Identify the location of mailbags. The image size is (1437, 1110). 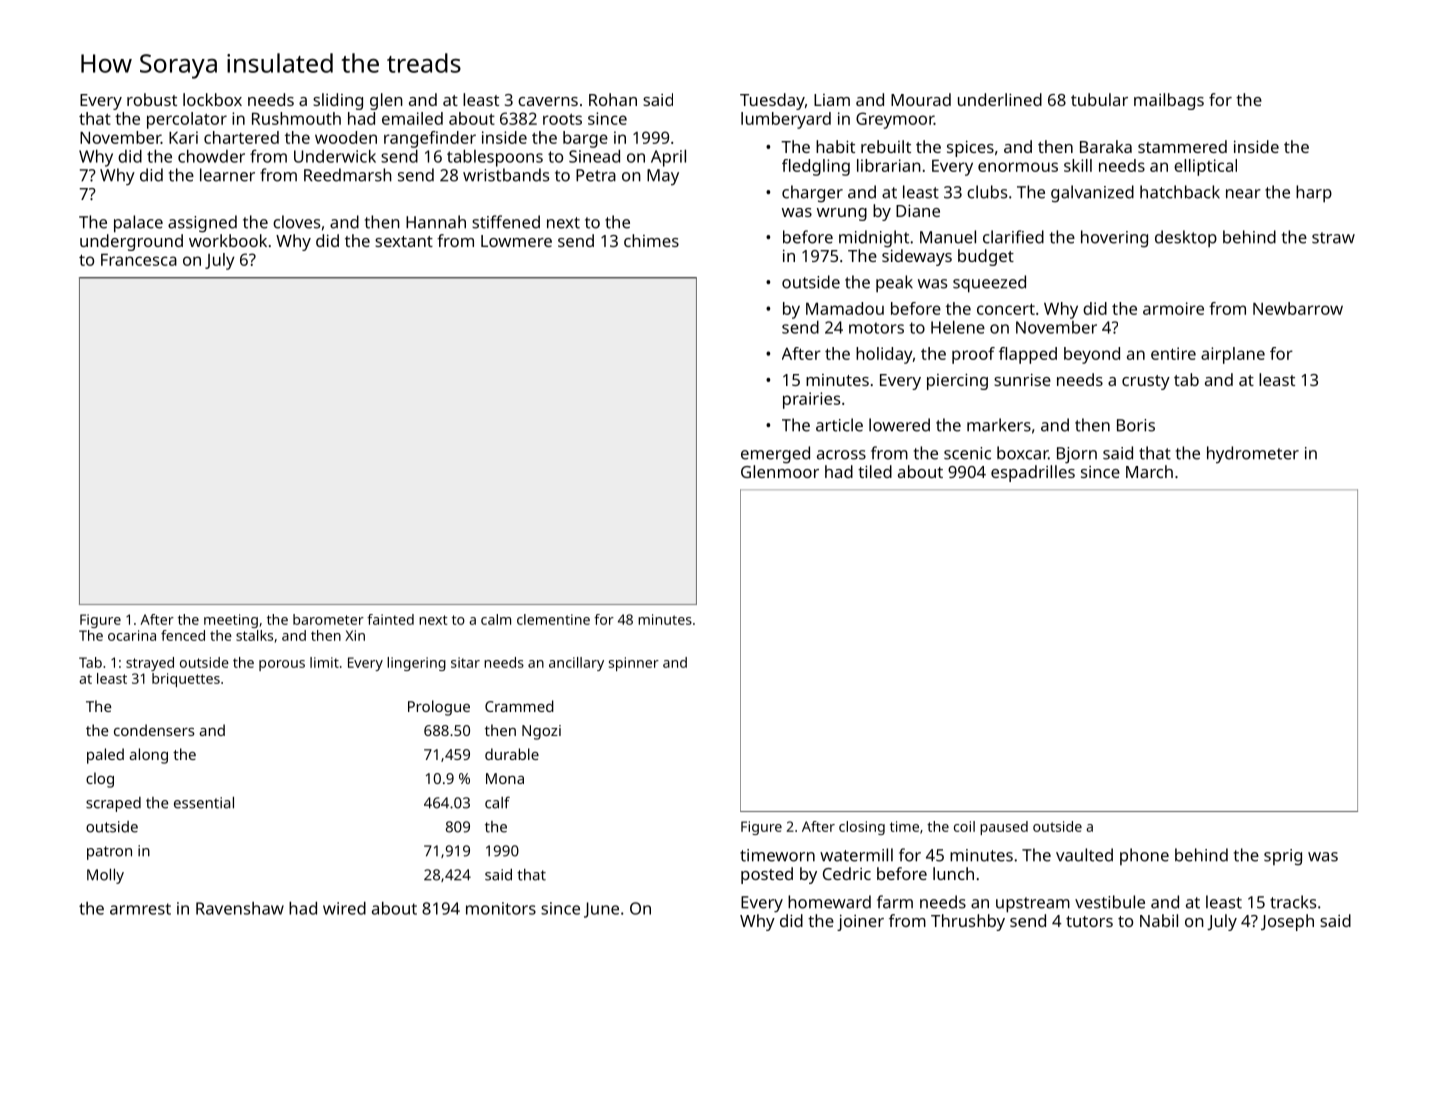
(1169, 101).
